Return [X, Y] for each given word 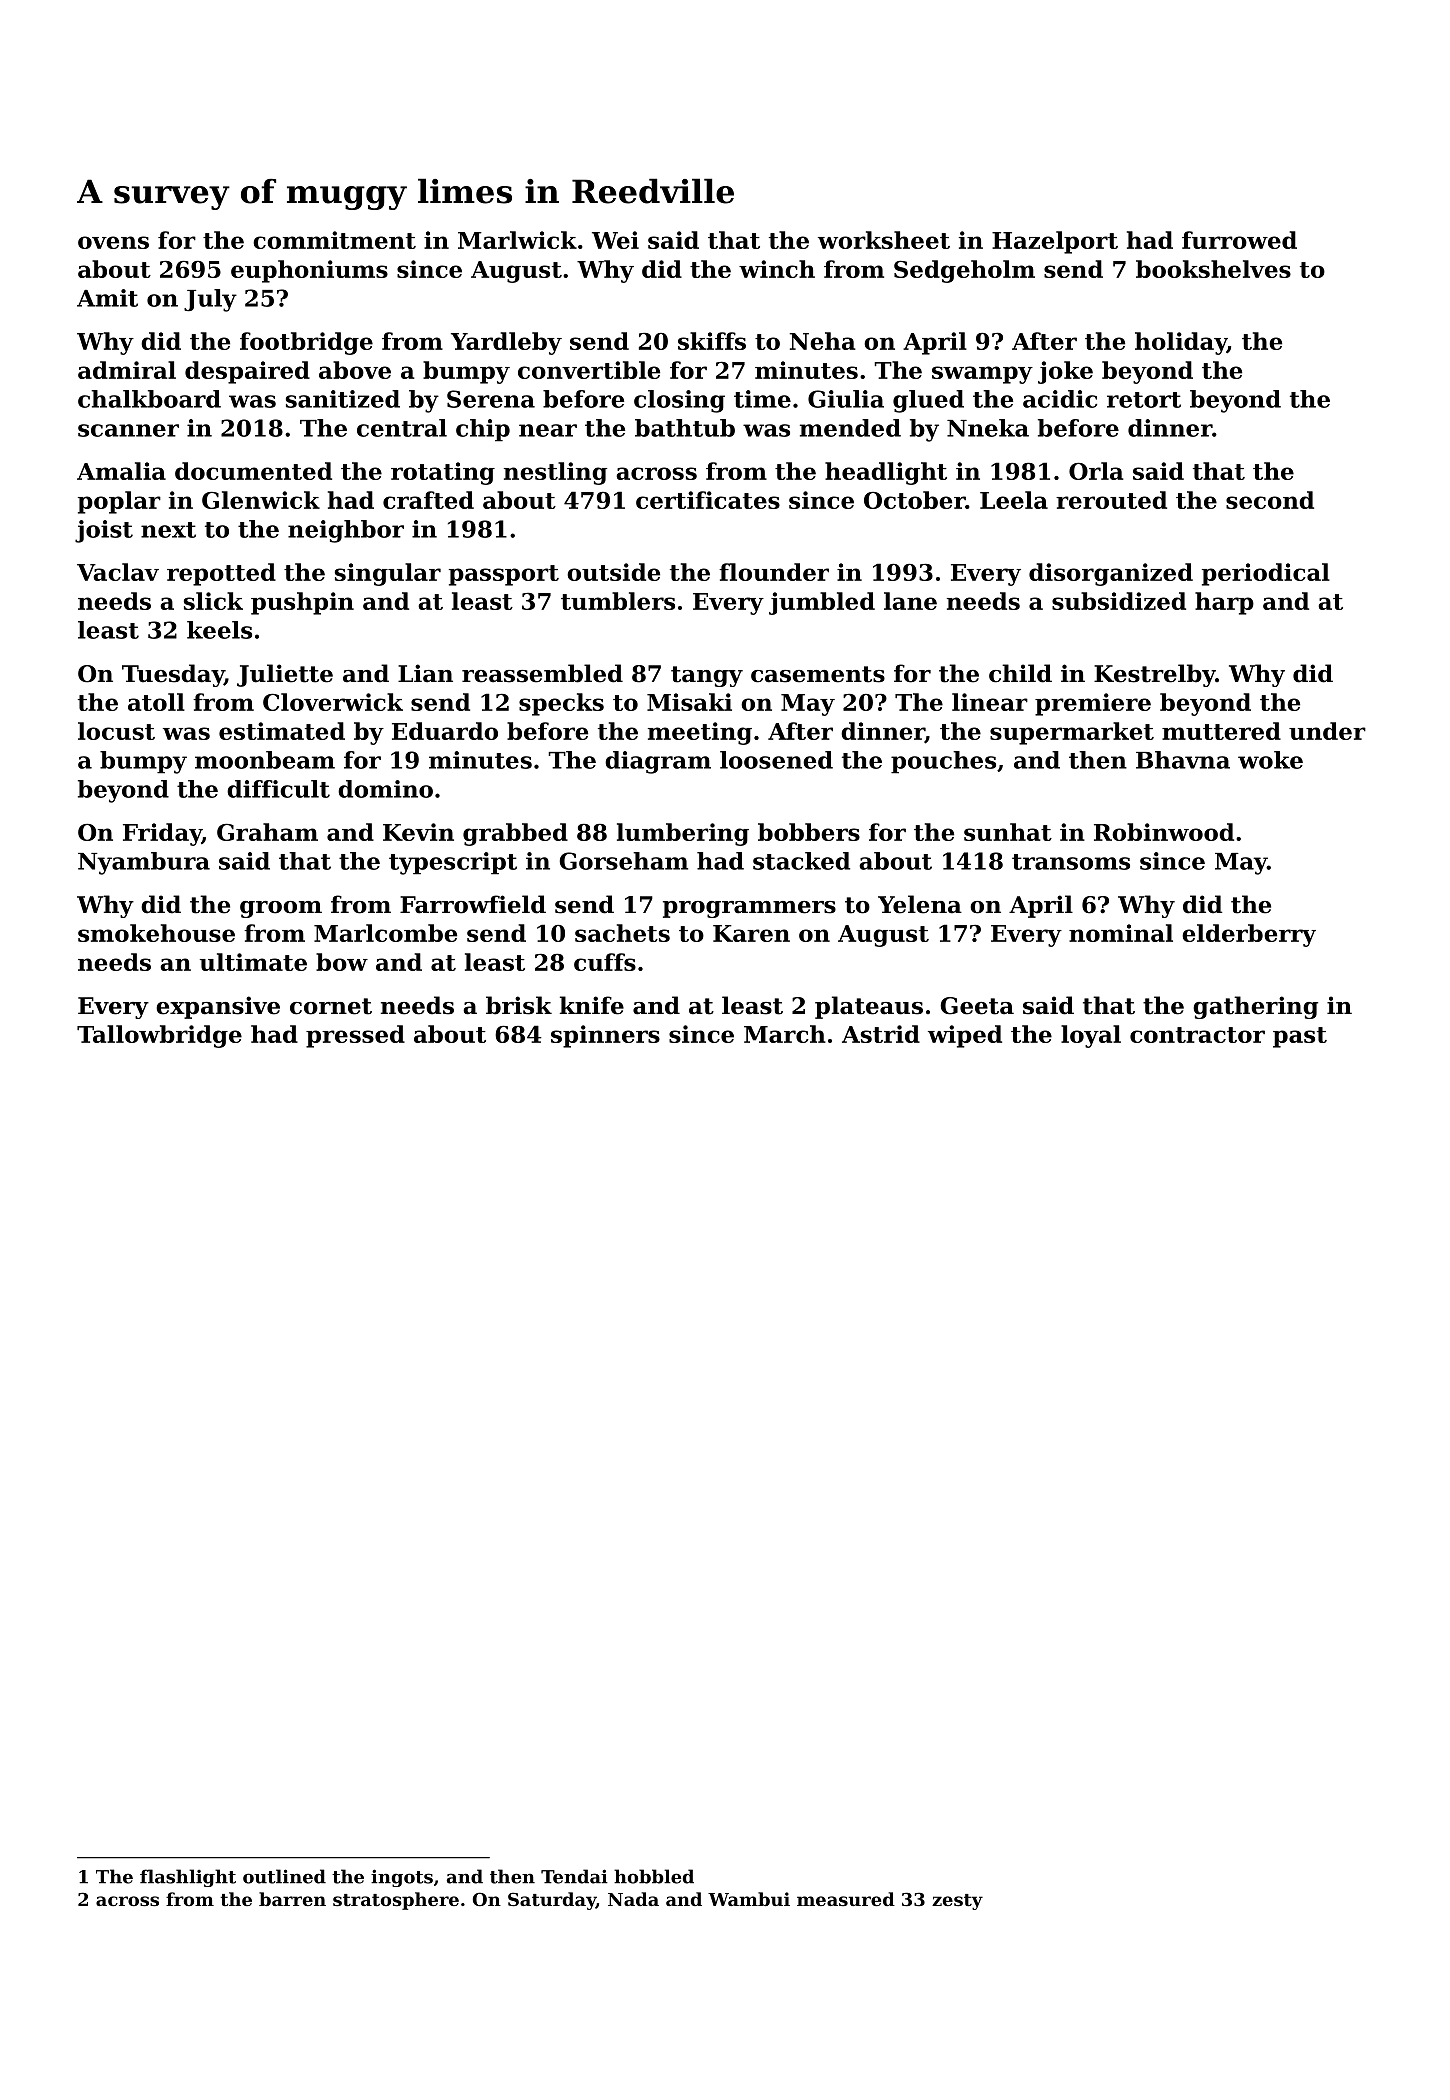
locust [116, 731]
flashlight [188, 1878]
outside [613, 572]
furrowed [1239, 240]
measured [846, 1899]
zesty [957, 1902]
